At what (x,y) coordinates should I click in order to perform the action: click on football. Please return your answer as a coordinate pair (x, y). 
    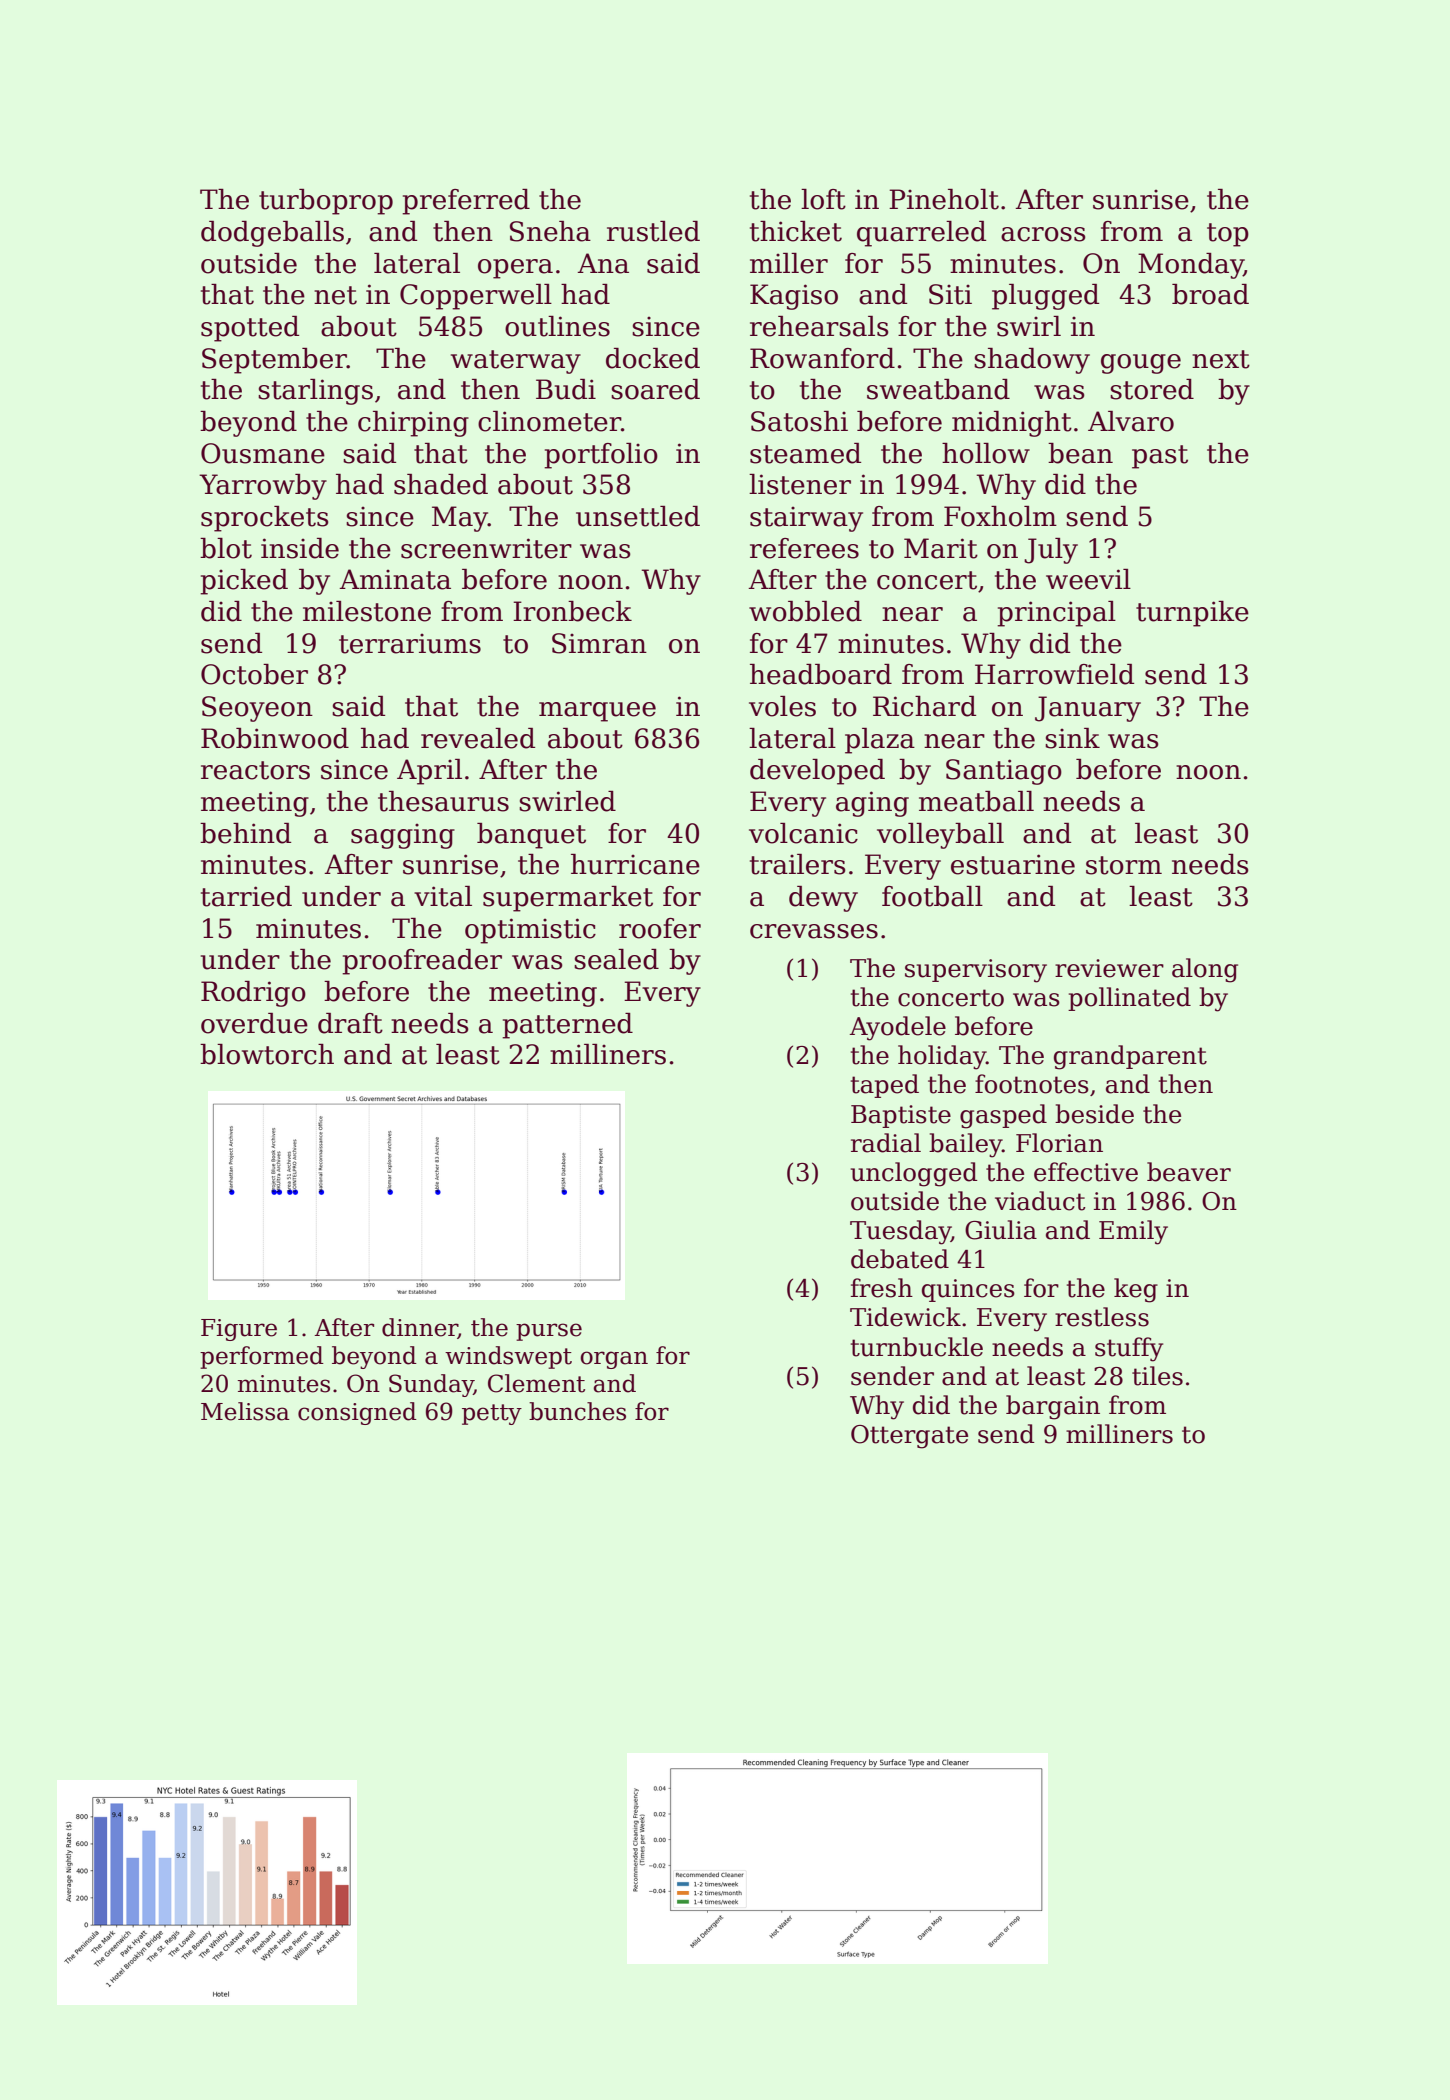
    Looking at the image, I should click on (932, 896).
